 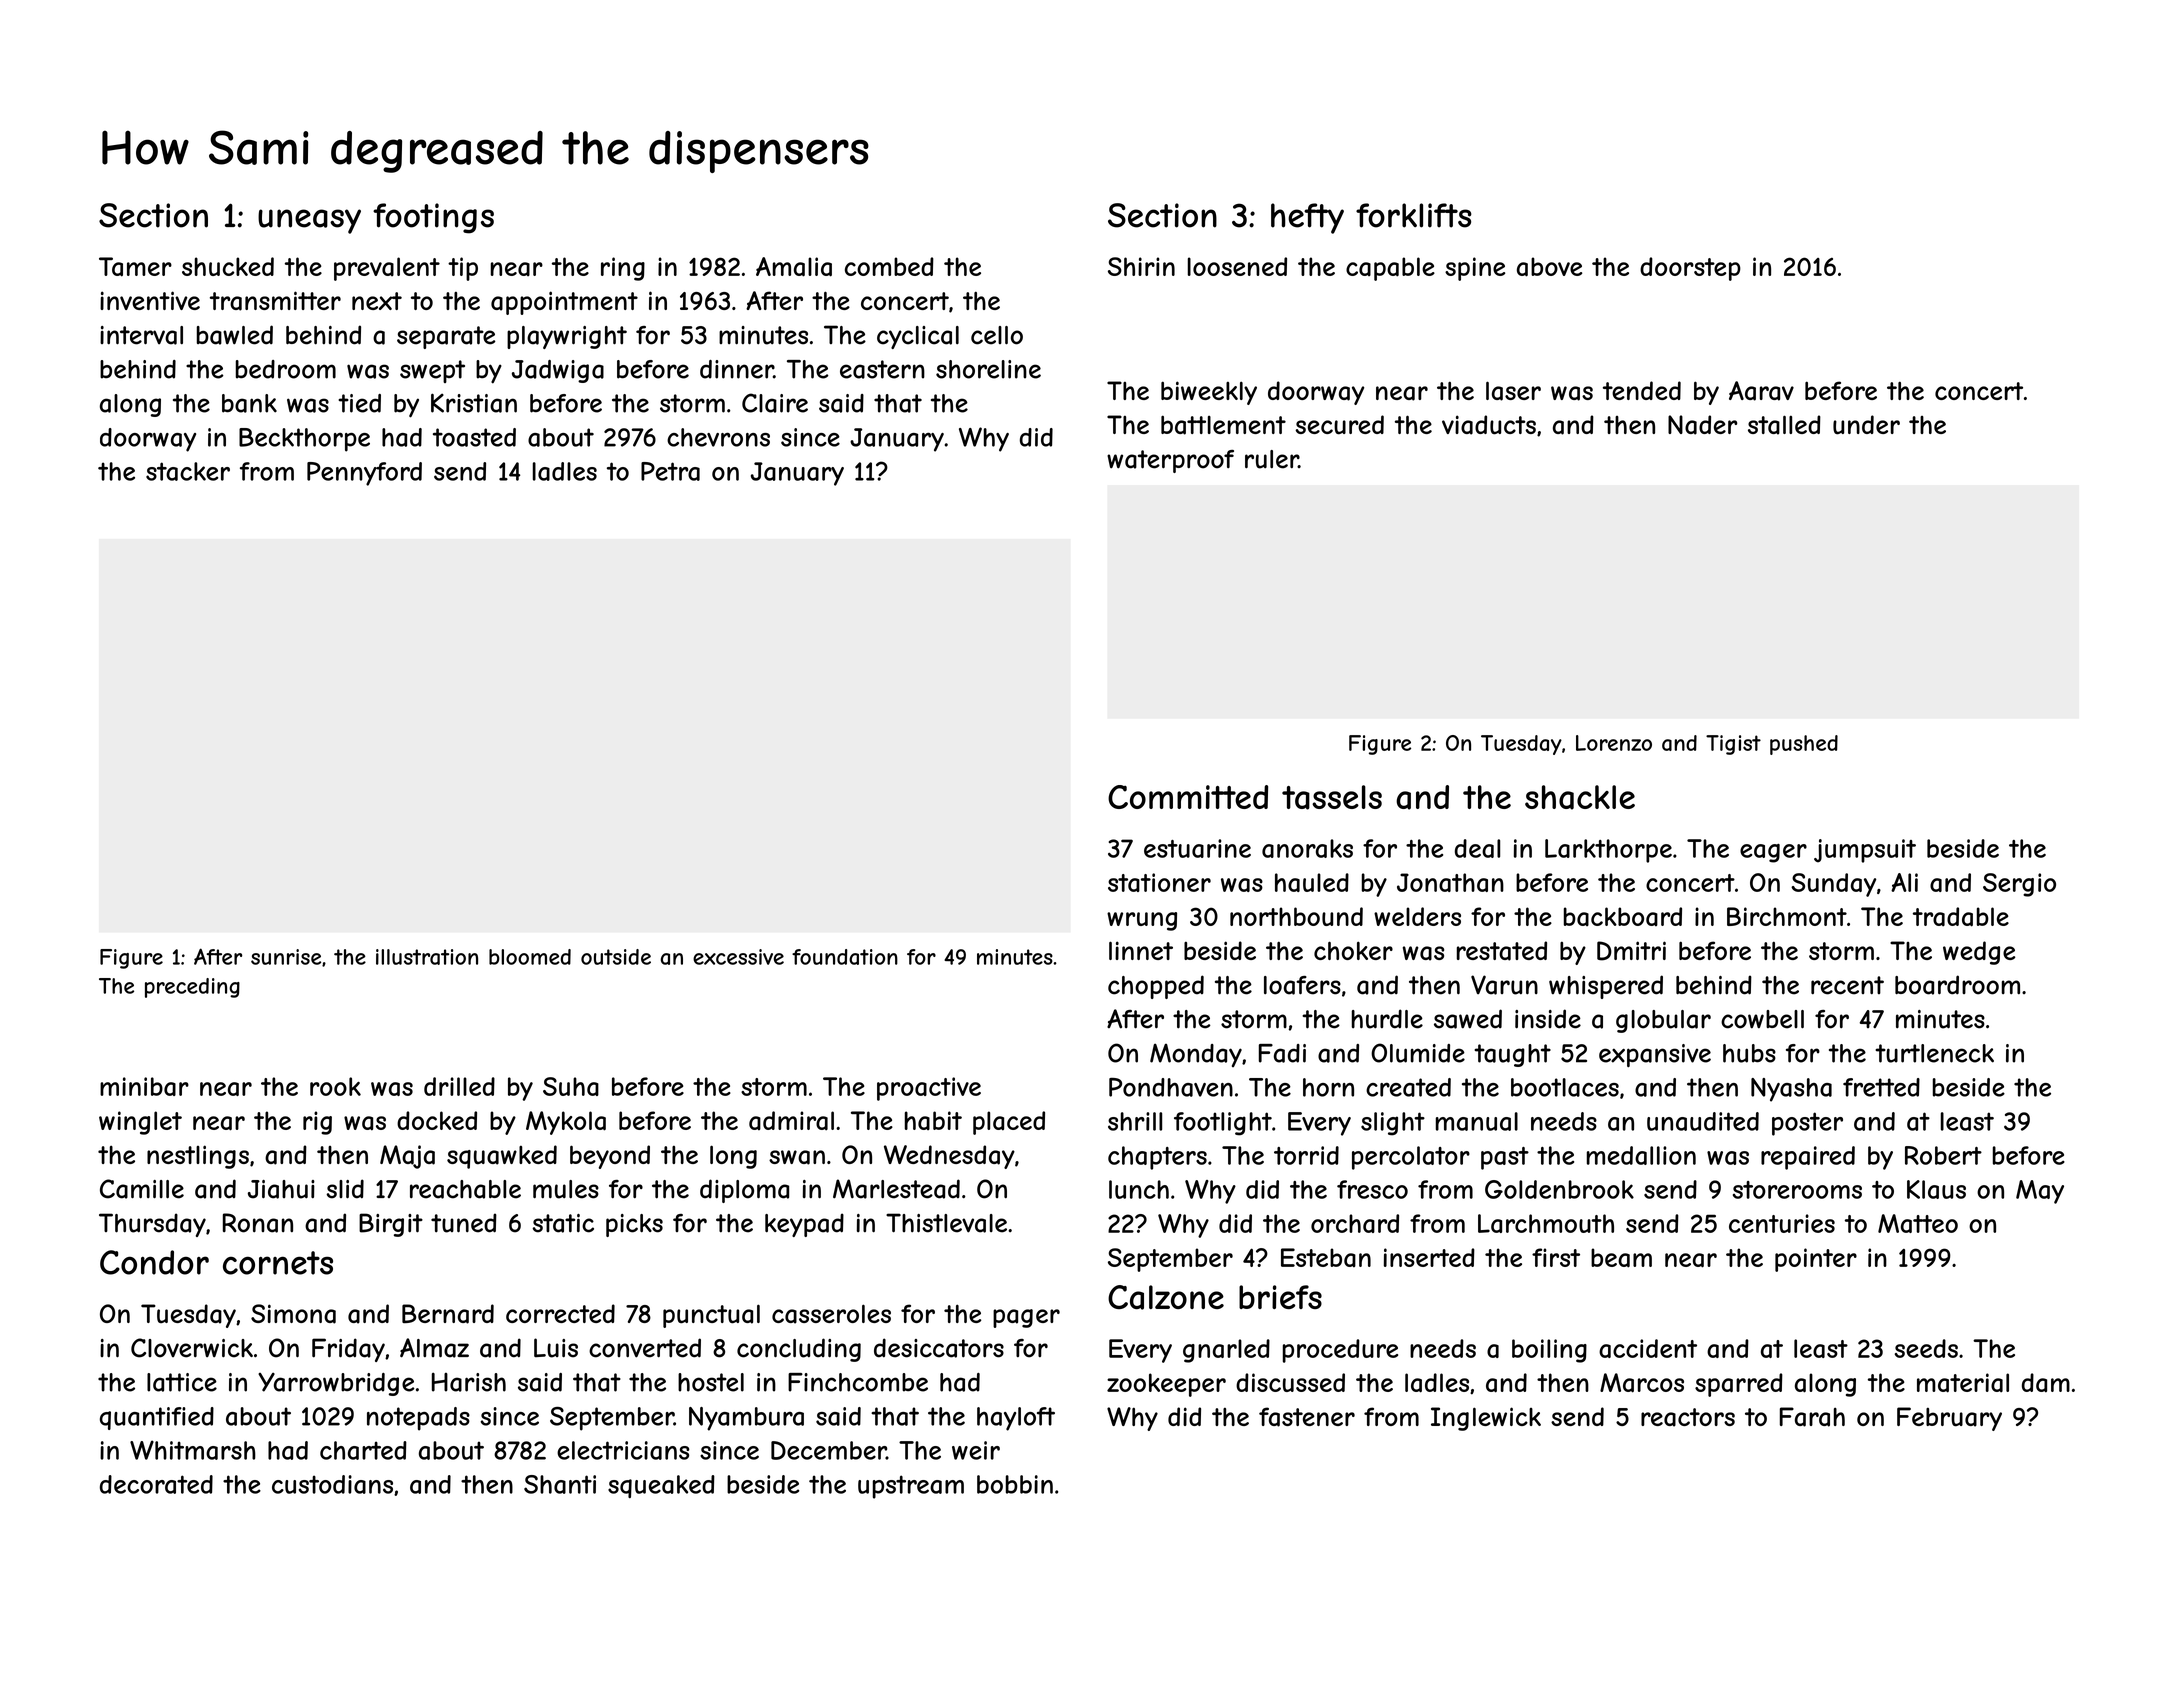 I want to click on upstream, so click(x=911, y=1487).
